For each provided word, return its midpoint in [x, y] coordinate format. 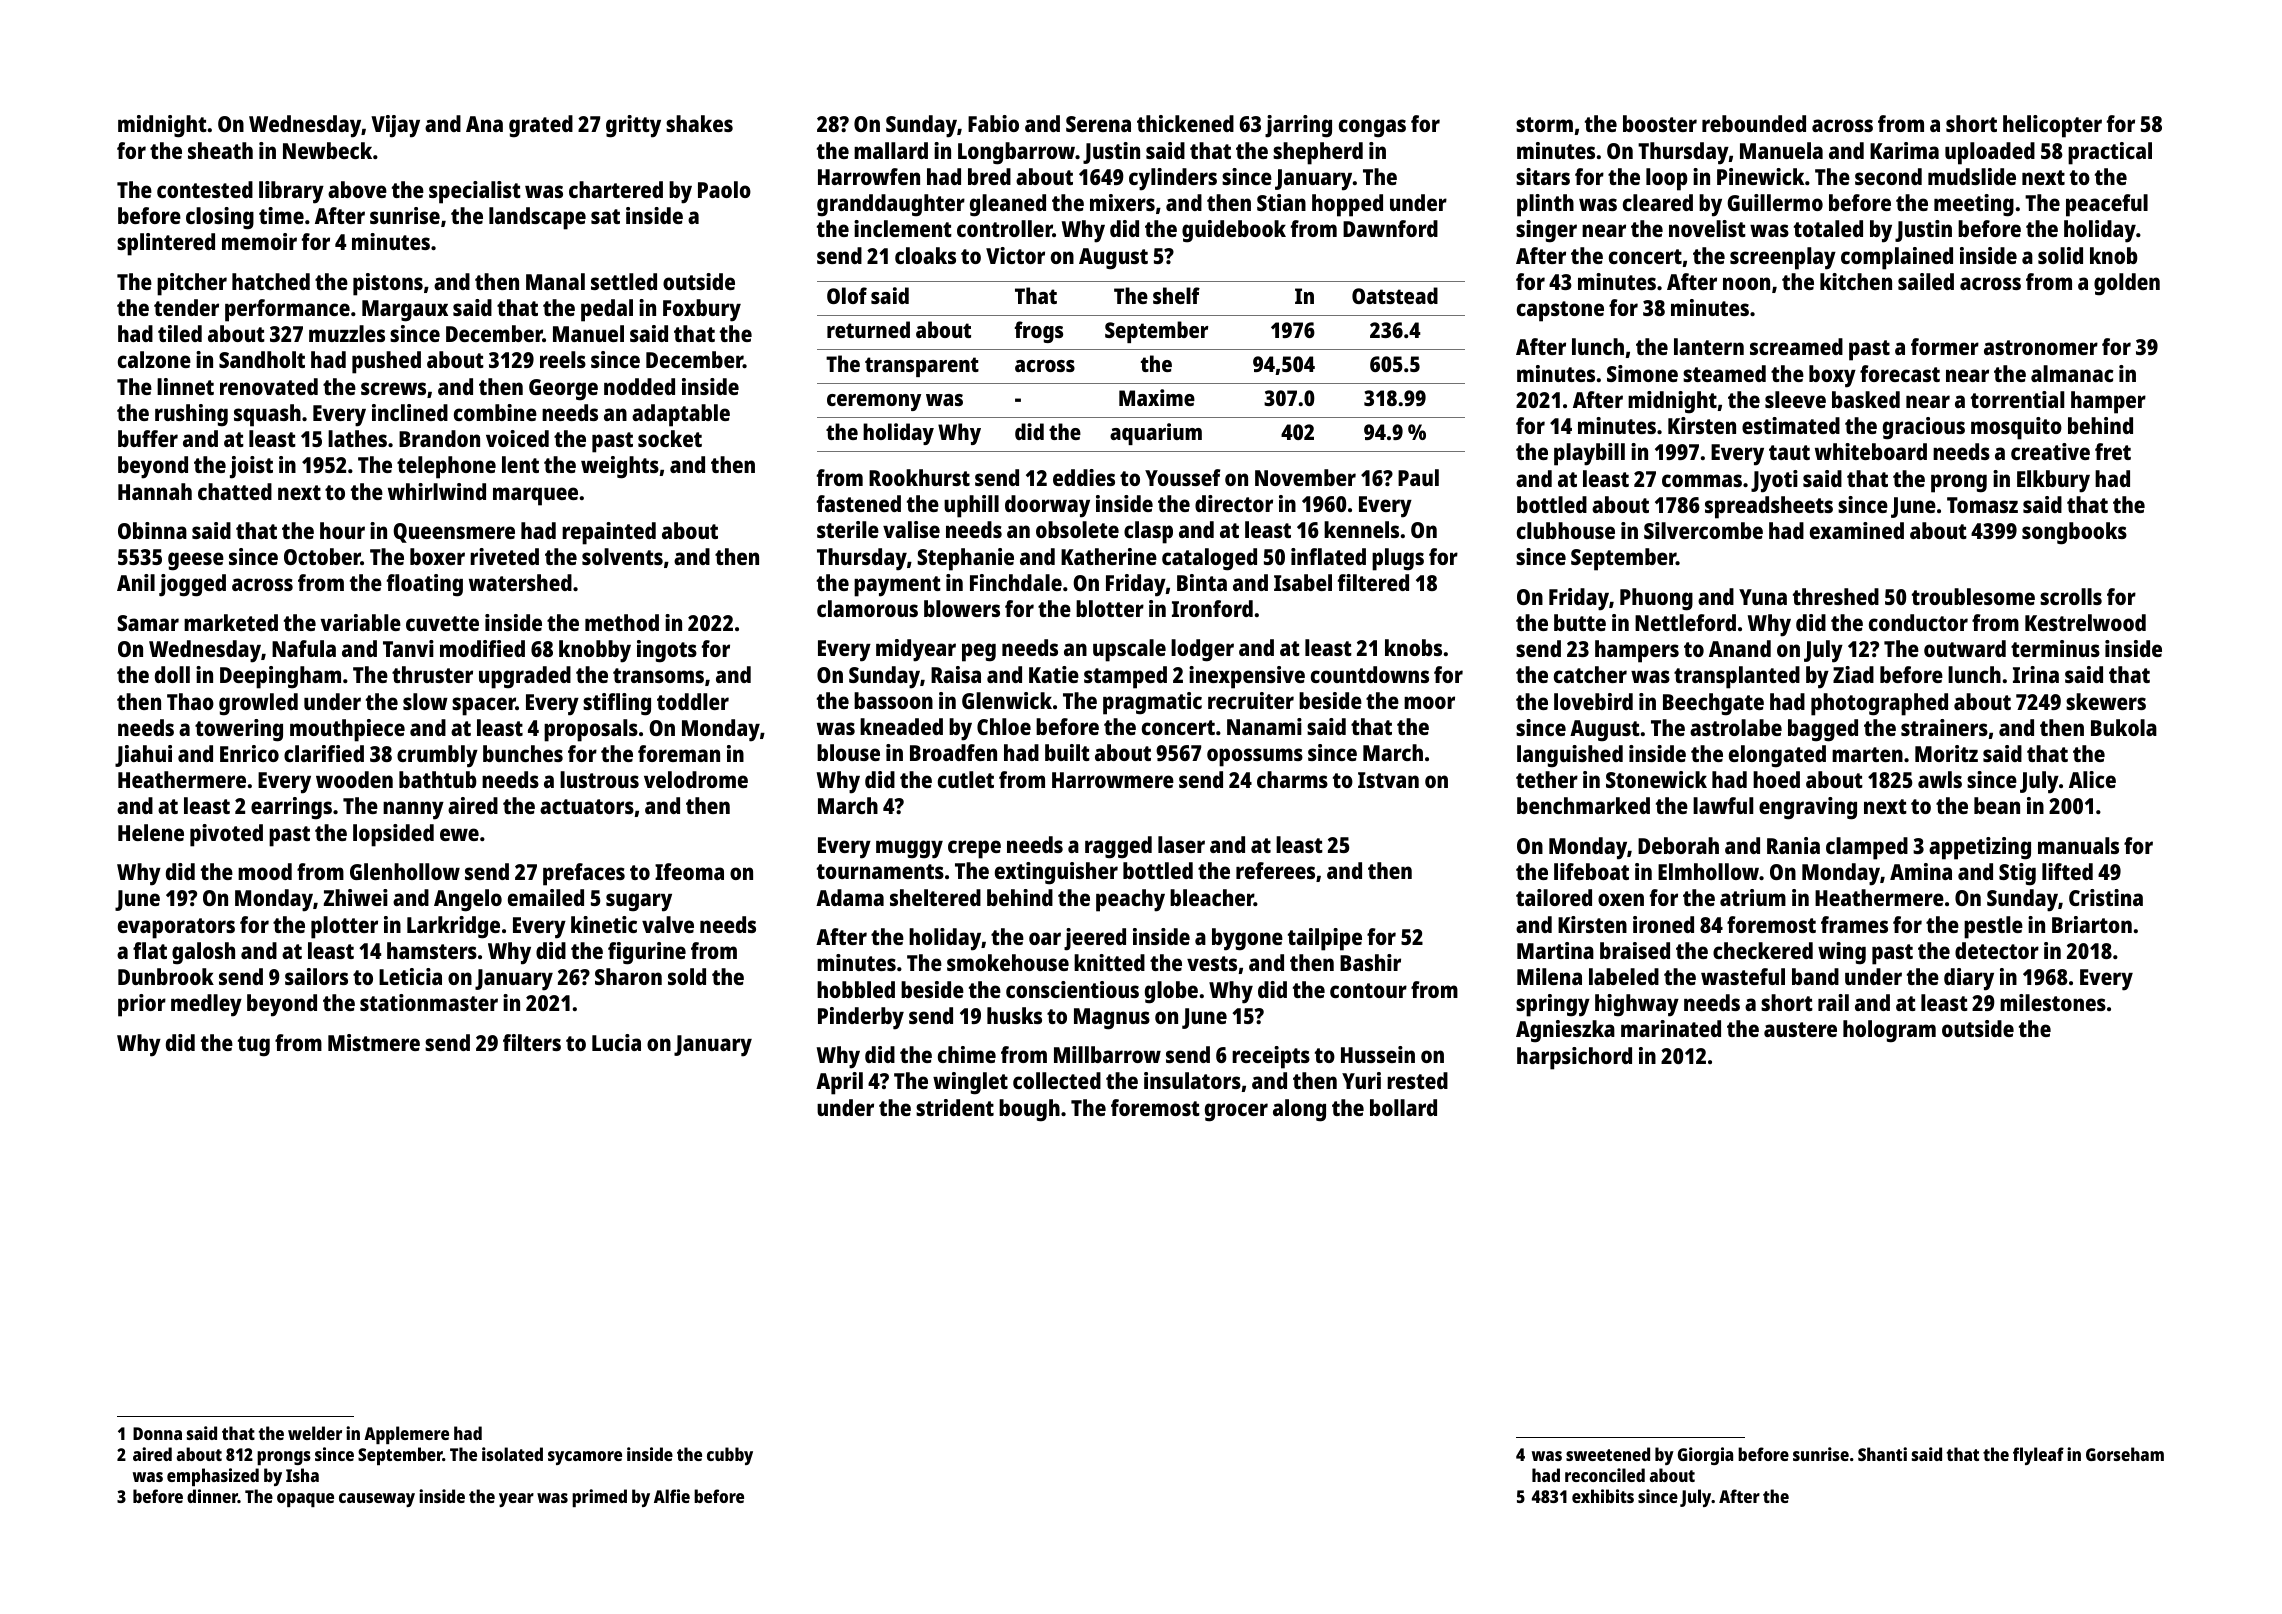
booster [1660, 123]
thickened [1185, 123]
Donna [157, 1433]
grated [541, 126]
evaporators [176, 928]
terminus [2055, 648]
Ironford [1212, 608]
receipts [1271, 1057]
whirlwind [437, 491]
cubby [730, 1456]
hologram [1889, 1031]
